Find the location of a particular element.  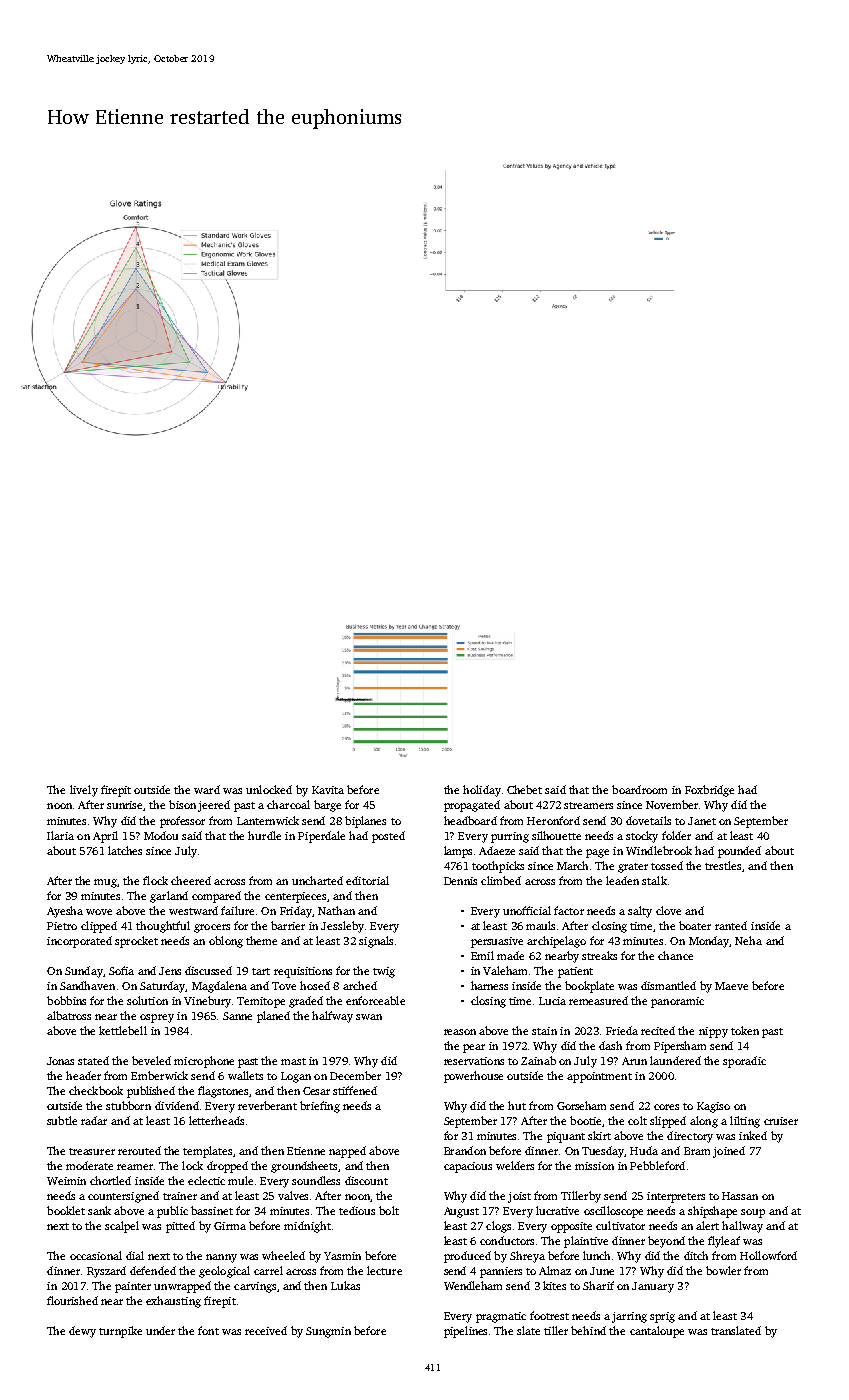

Brandon is located at coordinates (465, 1150).
